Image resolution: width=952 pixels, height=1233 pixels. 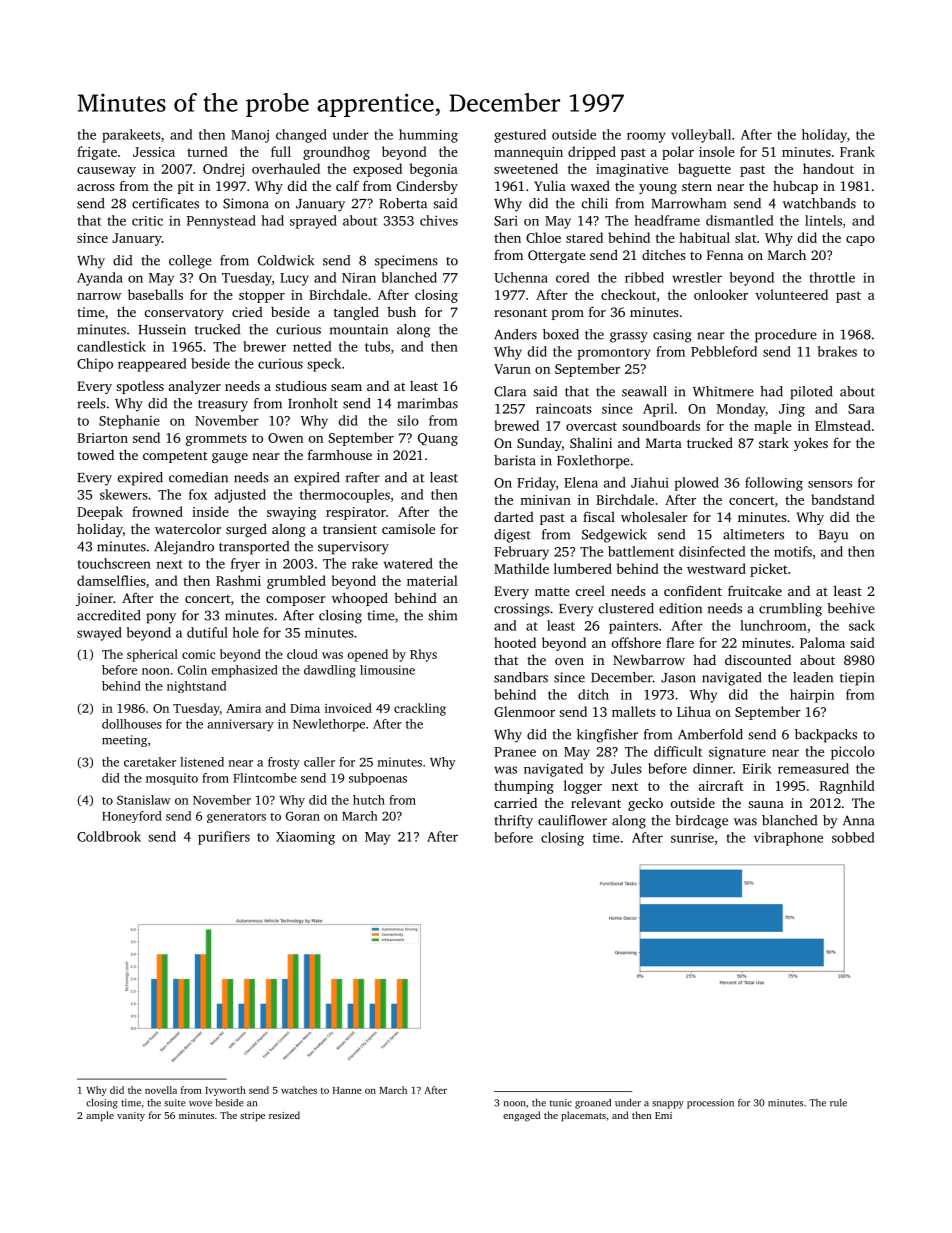 What do you see at coordinates (857, 151) in the document?
I see `Frank` at bounding box center [857, 151].
